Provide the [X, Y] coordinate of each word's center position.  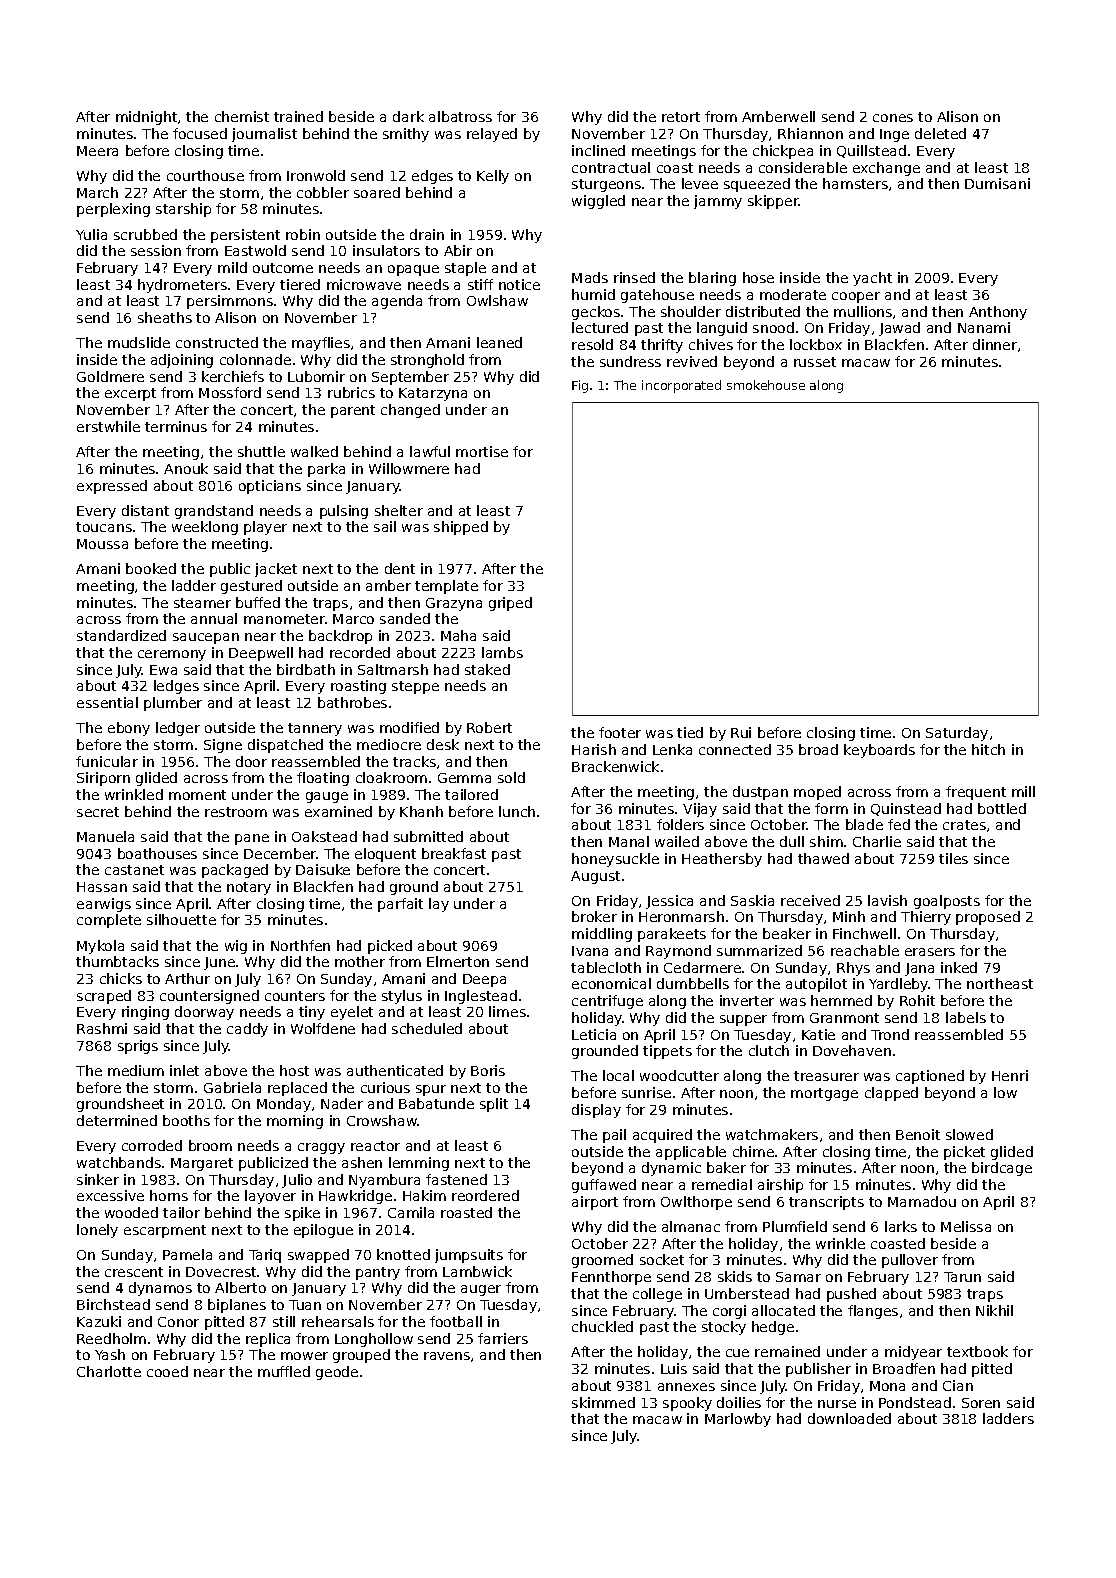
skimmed [603, 1402]
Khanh [421, 811]
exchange [886, 169]
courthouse [205, 175]
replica [268, 1340]
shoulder [691, 311]
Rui [741, 732]
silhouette [181, 919]
